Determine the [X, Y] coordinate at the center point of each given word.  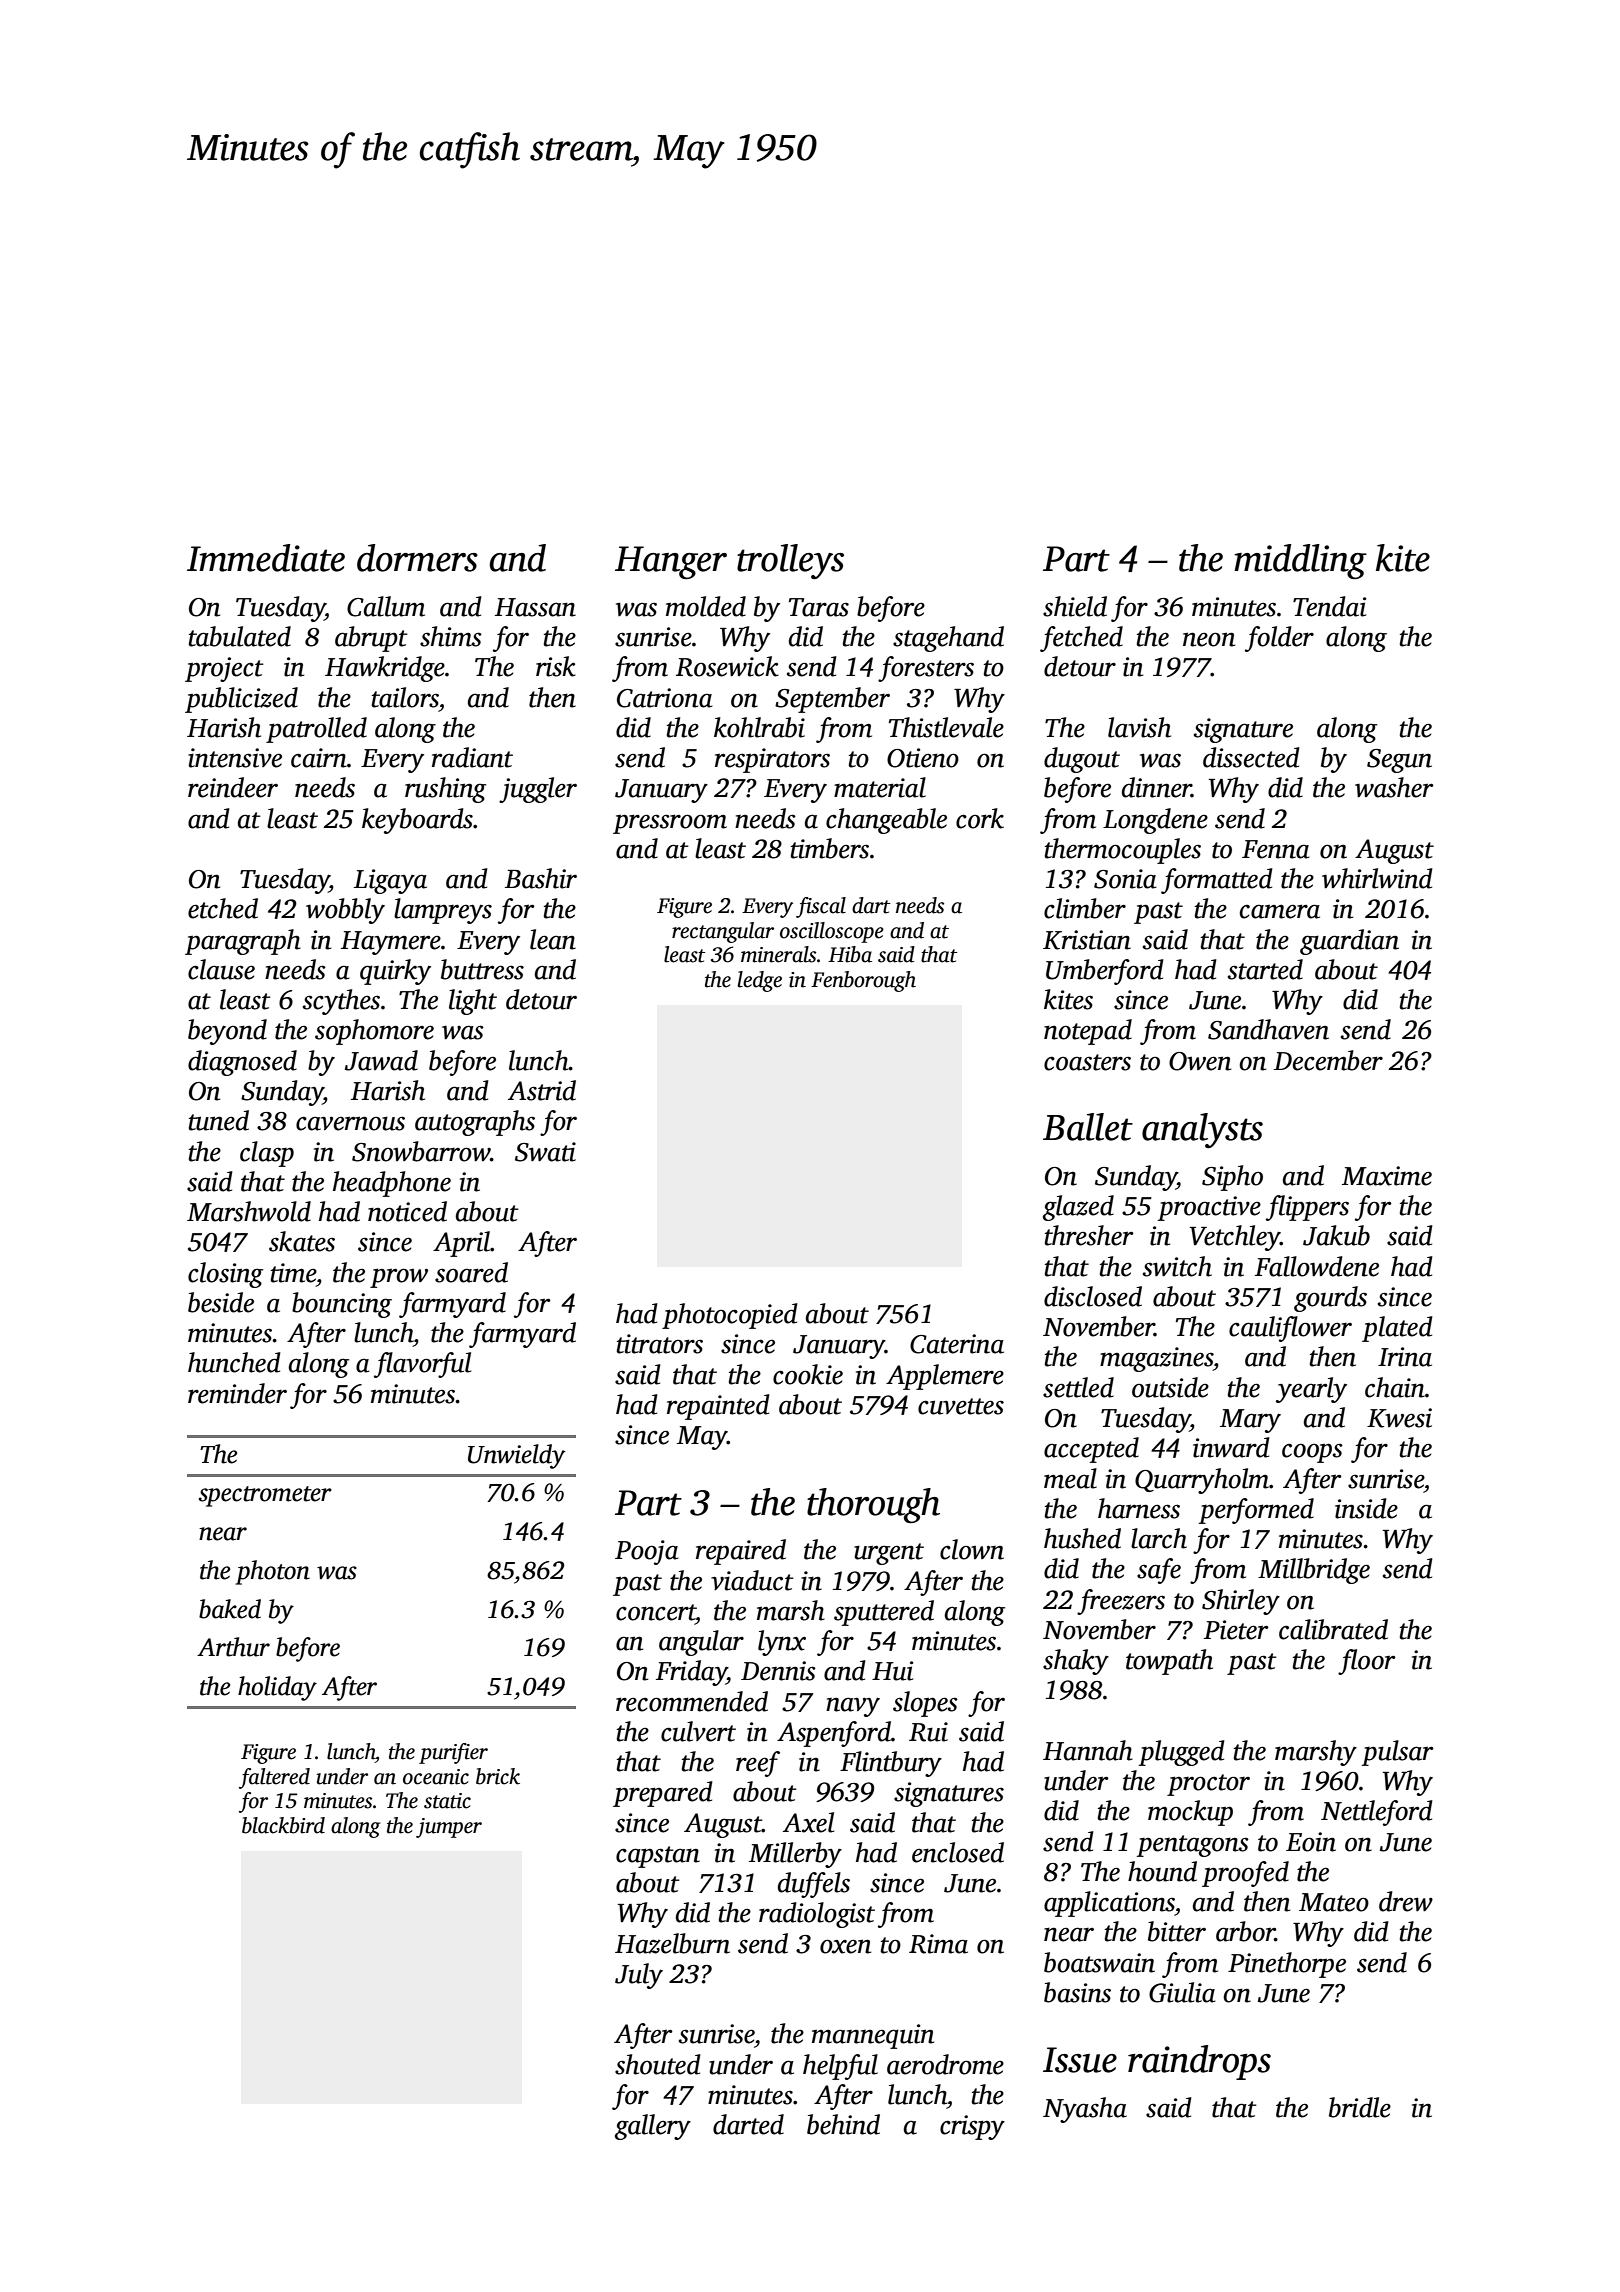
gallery [653, 2127]
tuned [219, 1120]
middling [1300, 561]
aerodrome [945, 2064]
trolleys [790, 561]
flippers [1307, 1208]
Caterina [957, 1344]
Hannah [1088, 1750]
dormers [417, 558]
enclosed [958, 1852]
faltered [274, 1778]
